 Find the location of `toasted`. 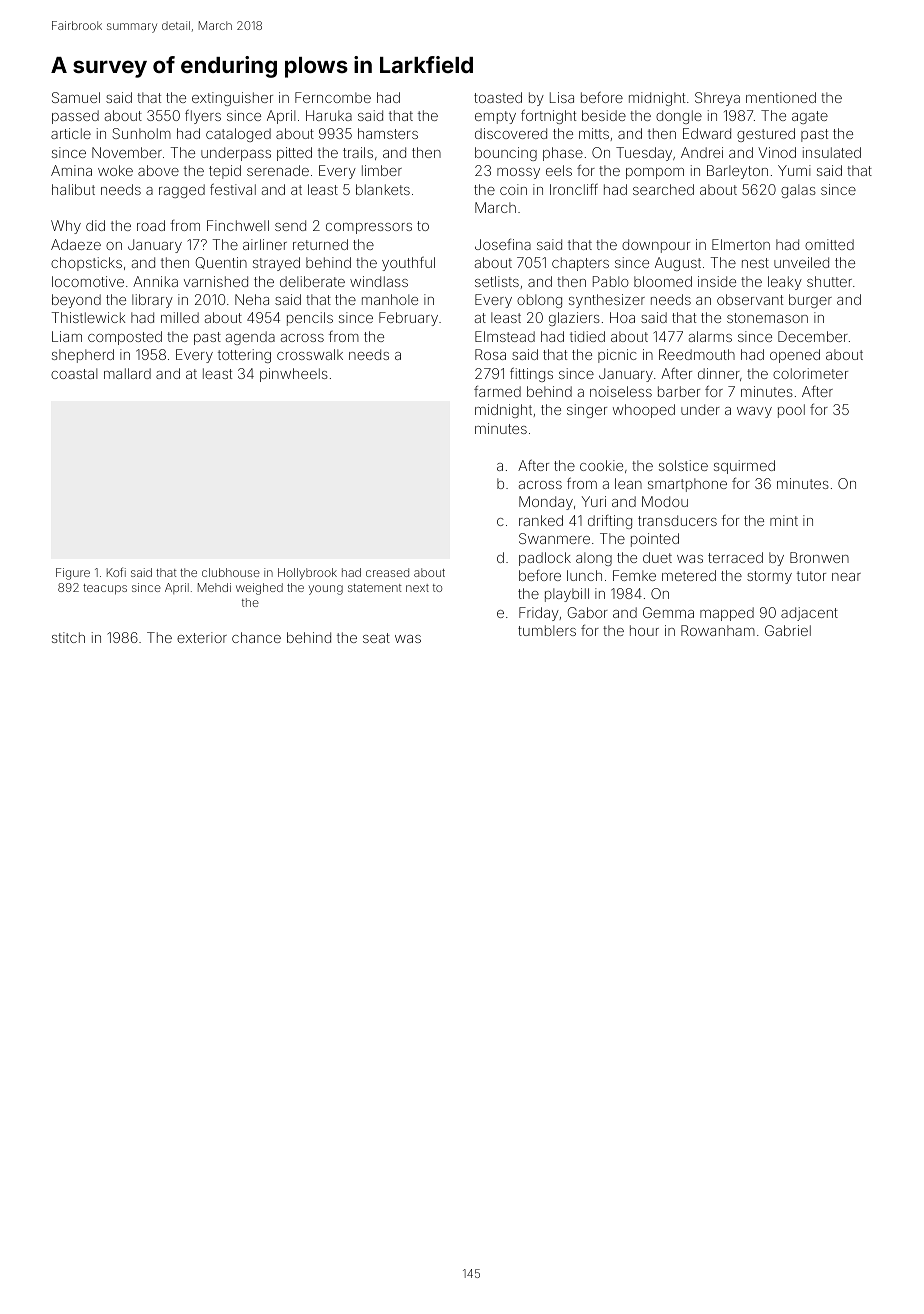

toasted is located at coordinates (498, 97).
